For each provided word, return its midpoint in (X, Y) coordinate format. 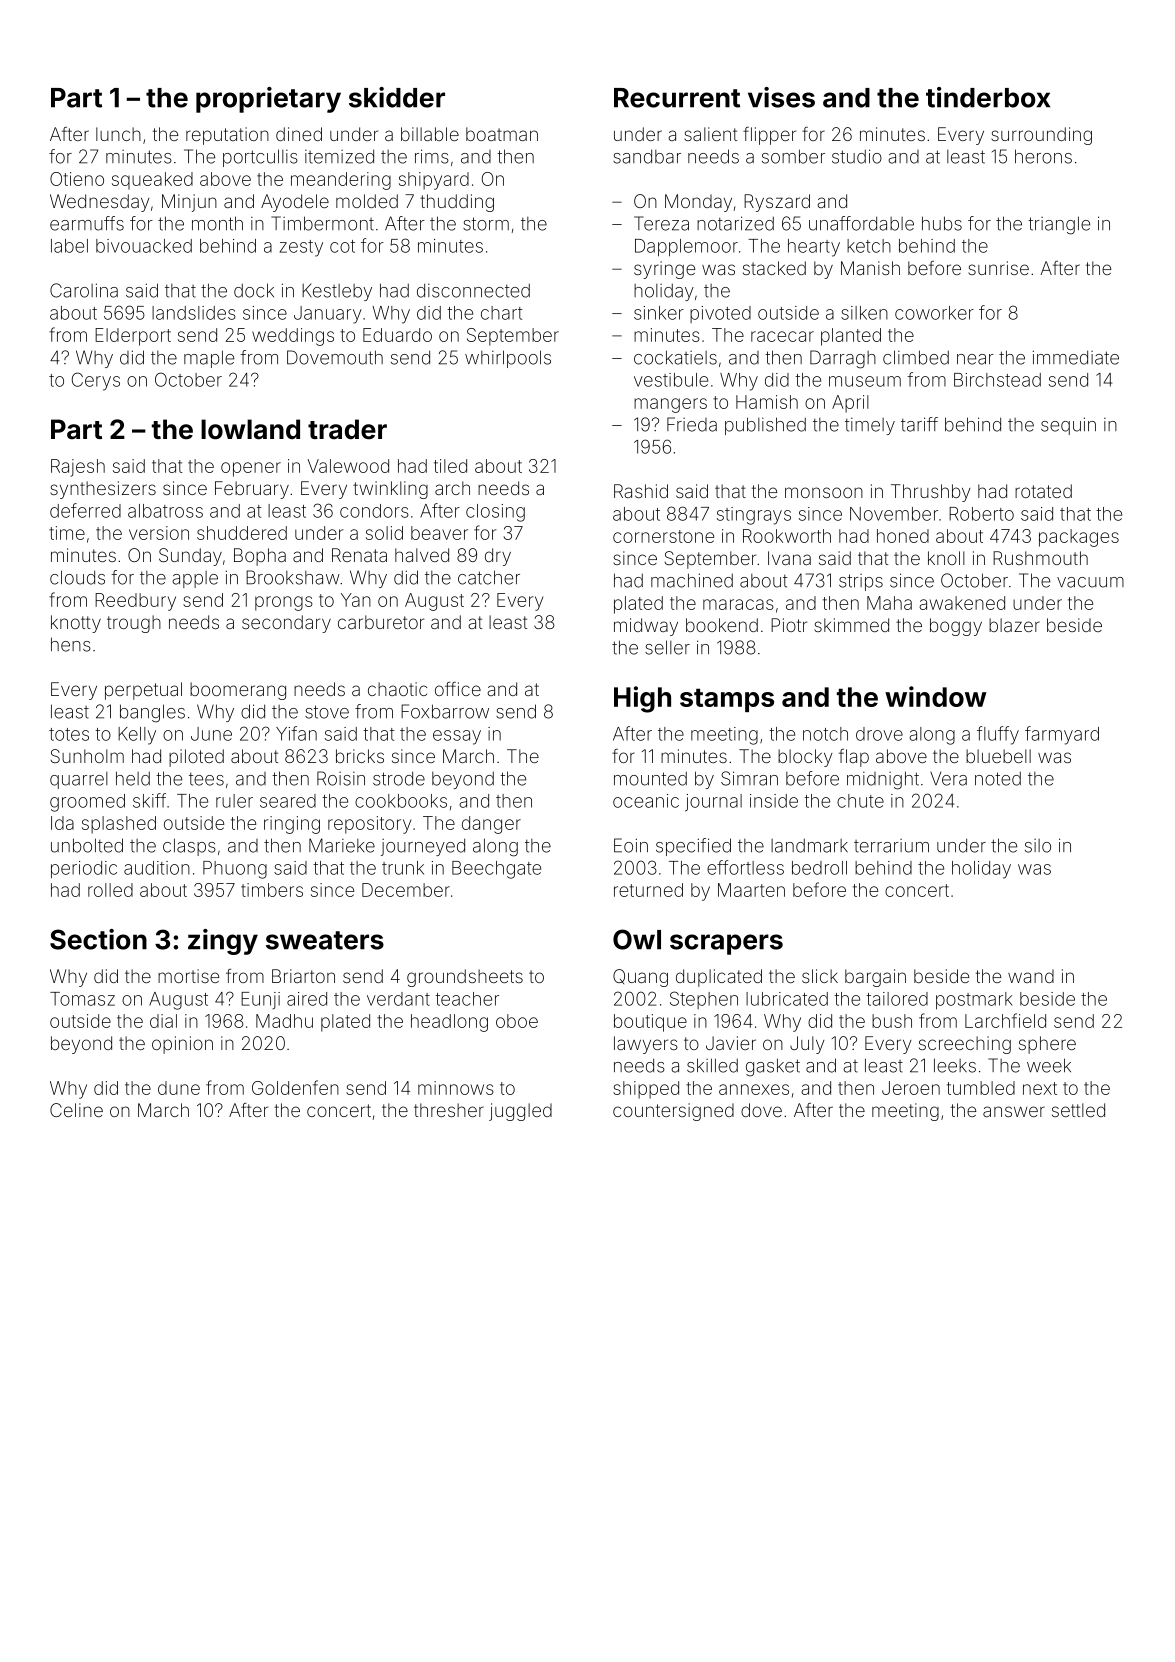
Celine (76, 1110)
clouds (77, 577)
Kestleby (337, 292)
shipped (646, 1090)
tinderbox (988, 97)
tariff (919, 424)
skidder (397, 97)
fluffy (998, 735)
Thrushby (931, 493)
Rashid (641, 491)
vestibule (671, 380)
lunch (118, 134)
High (642, 699)
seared (288, 801)
